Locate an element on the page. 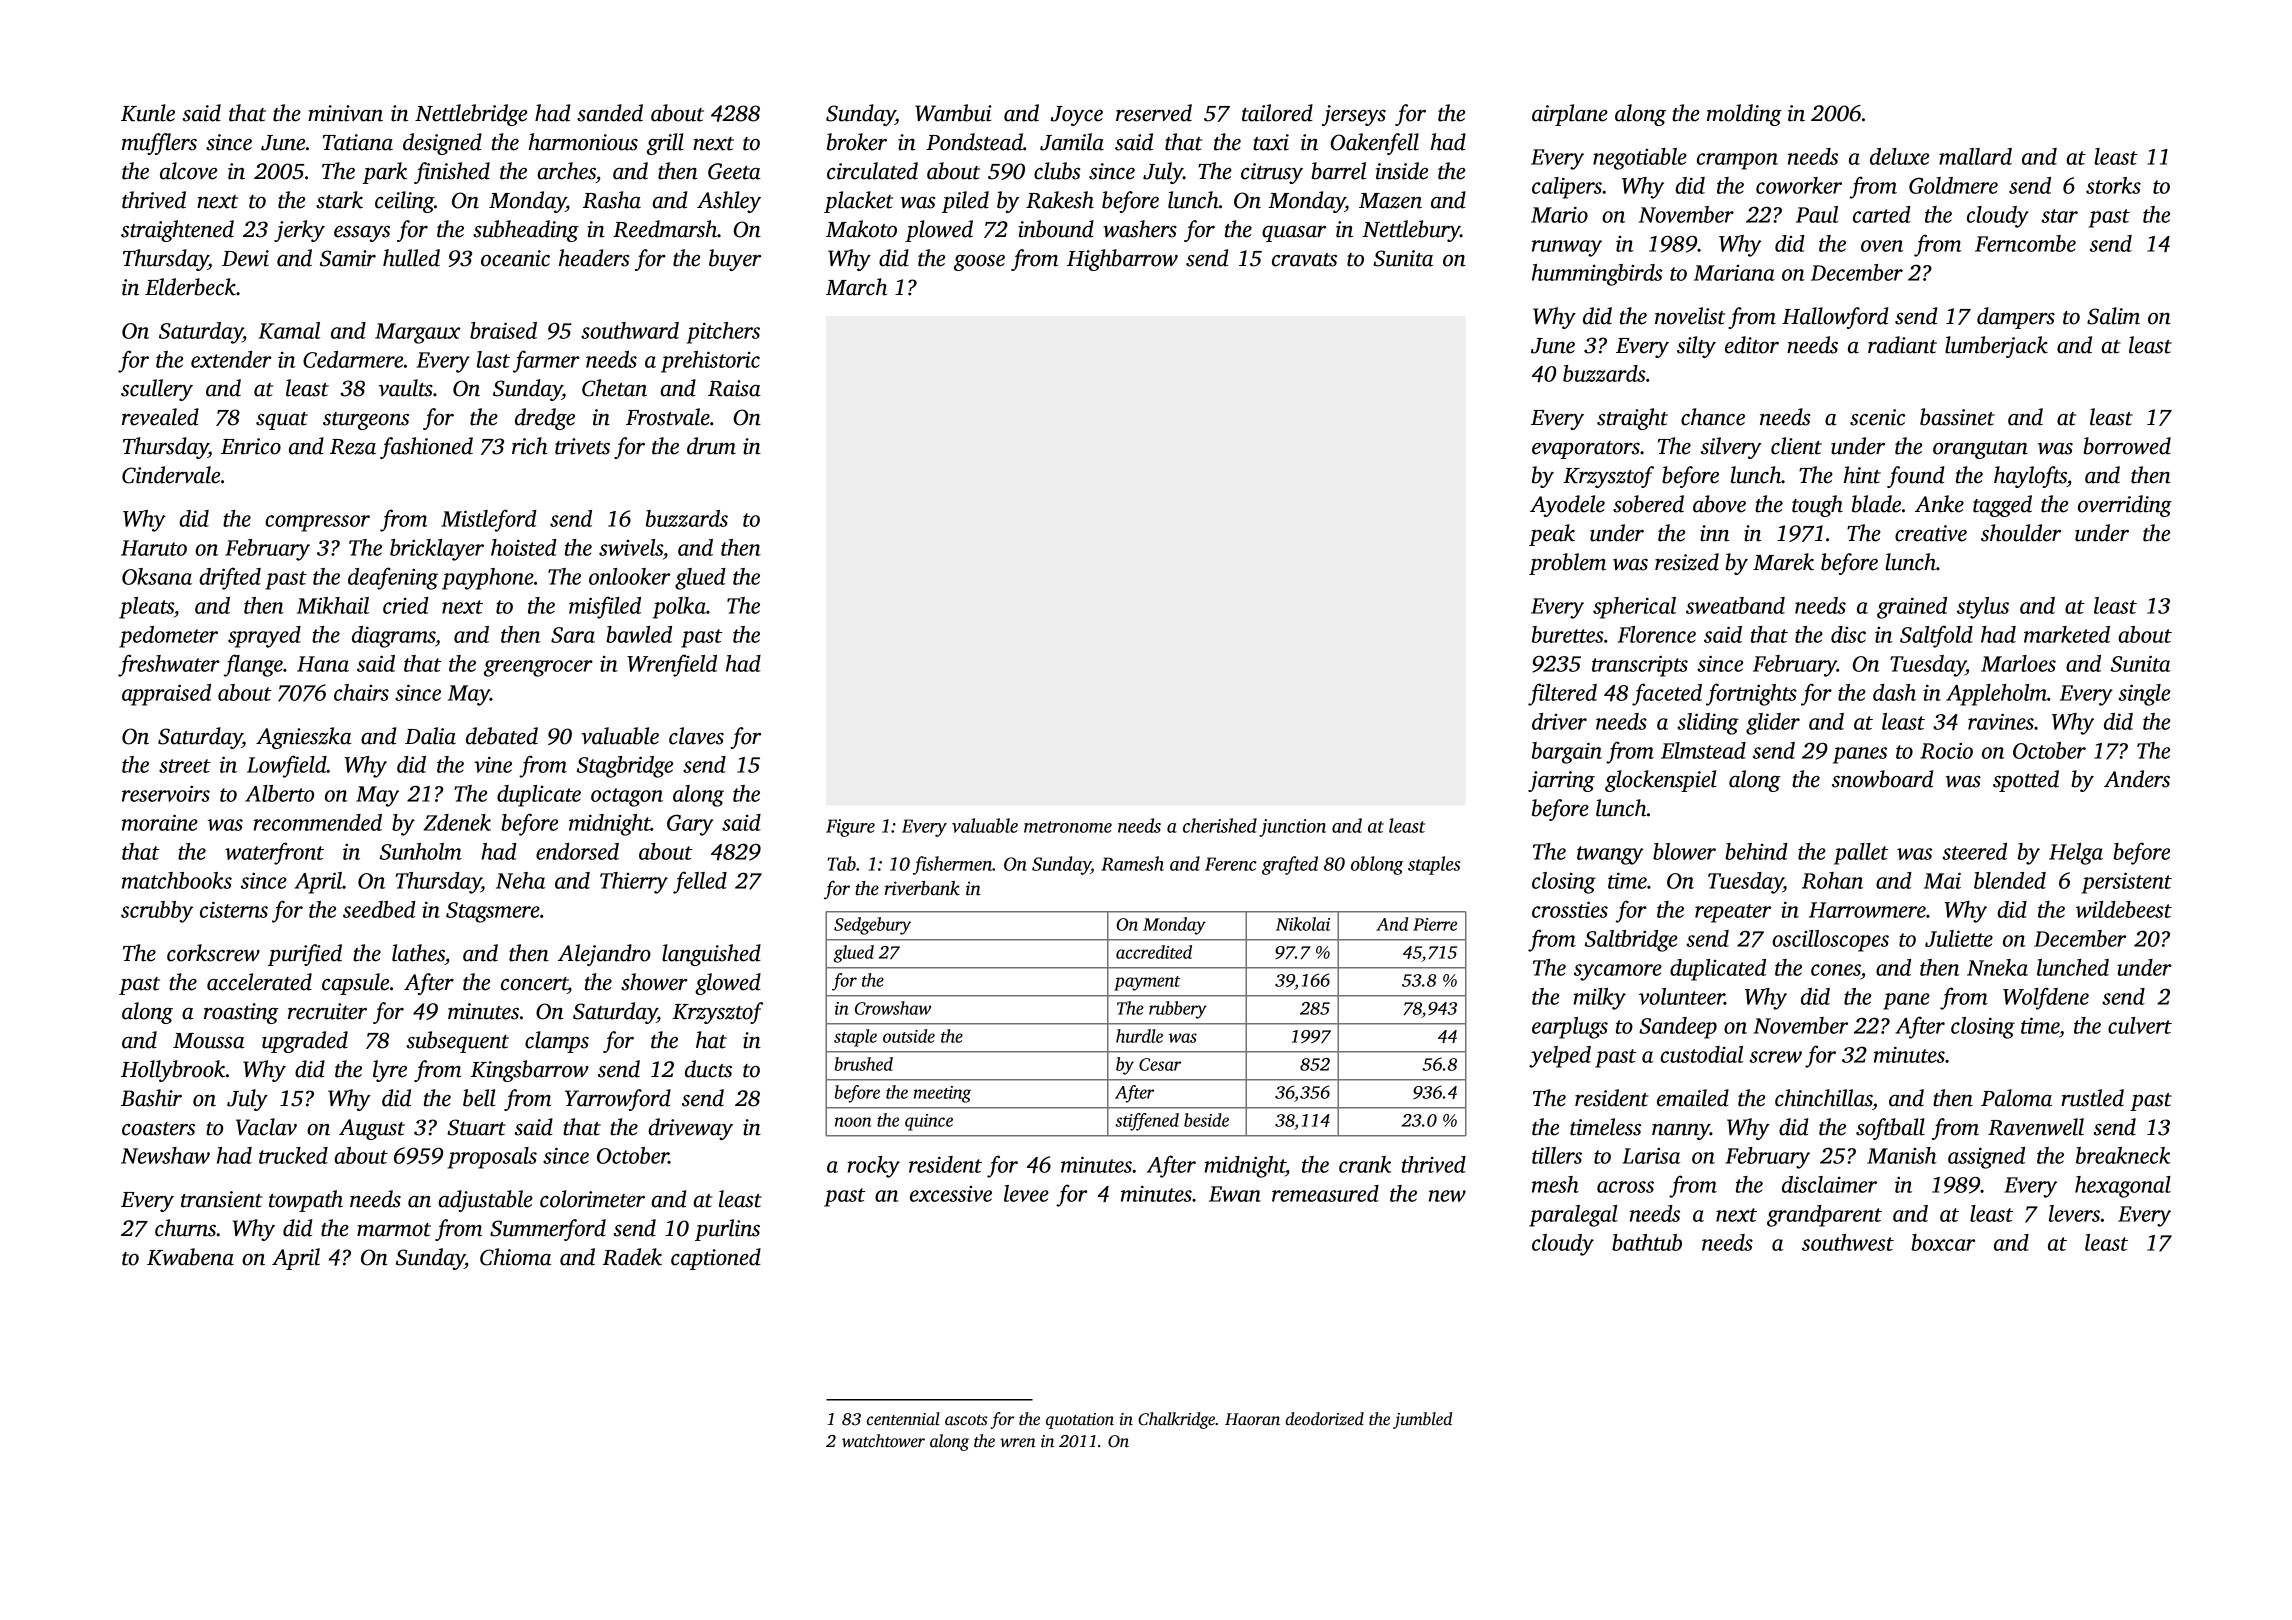 The height and width of the page is (1620, 2292). Makoto is located at coordinates (861, 229).
